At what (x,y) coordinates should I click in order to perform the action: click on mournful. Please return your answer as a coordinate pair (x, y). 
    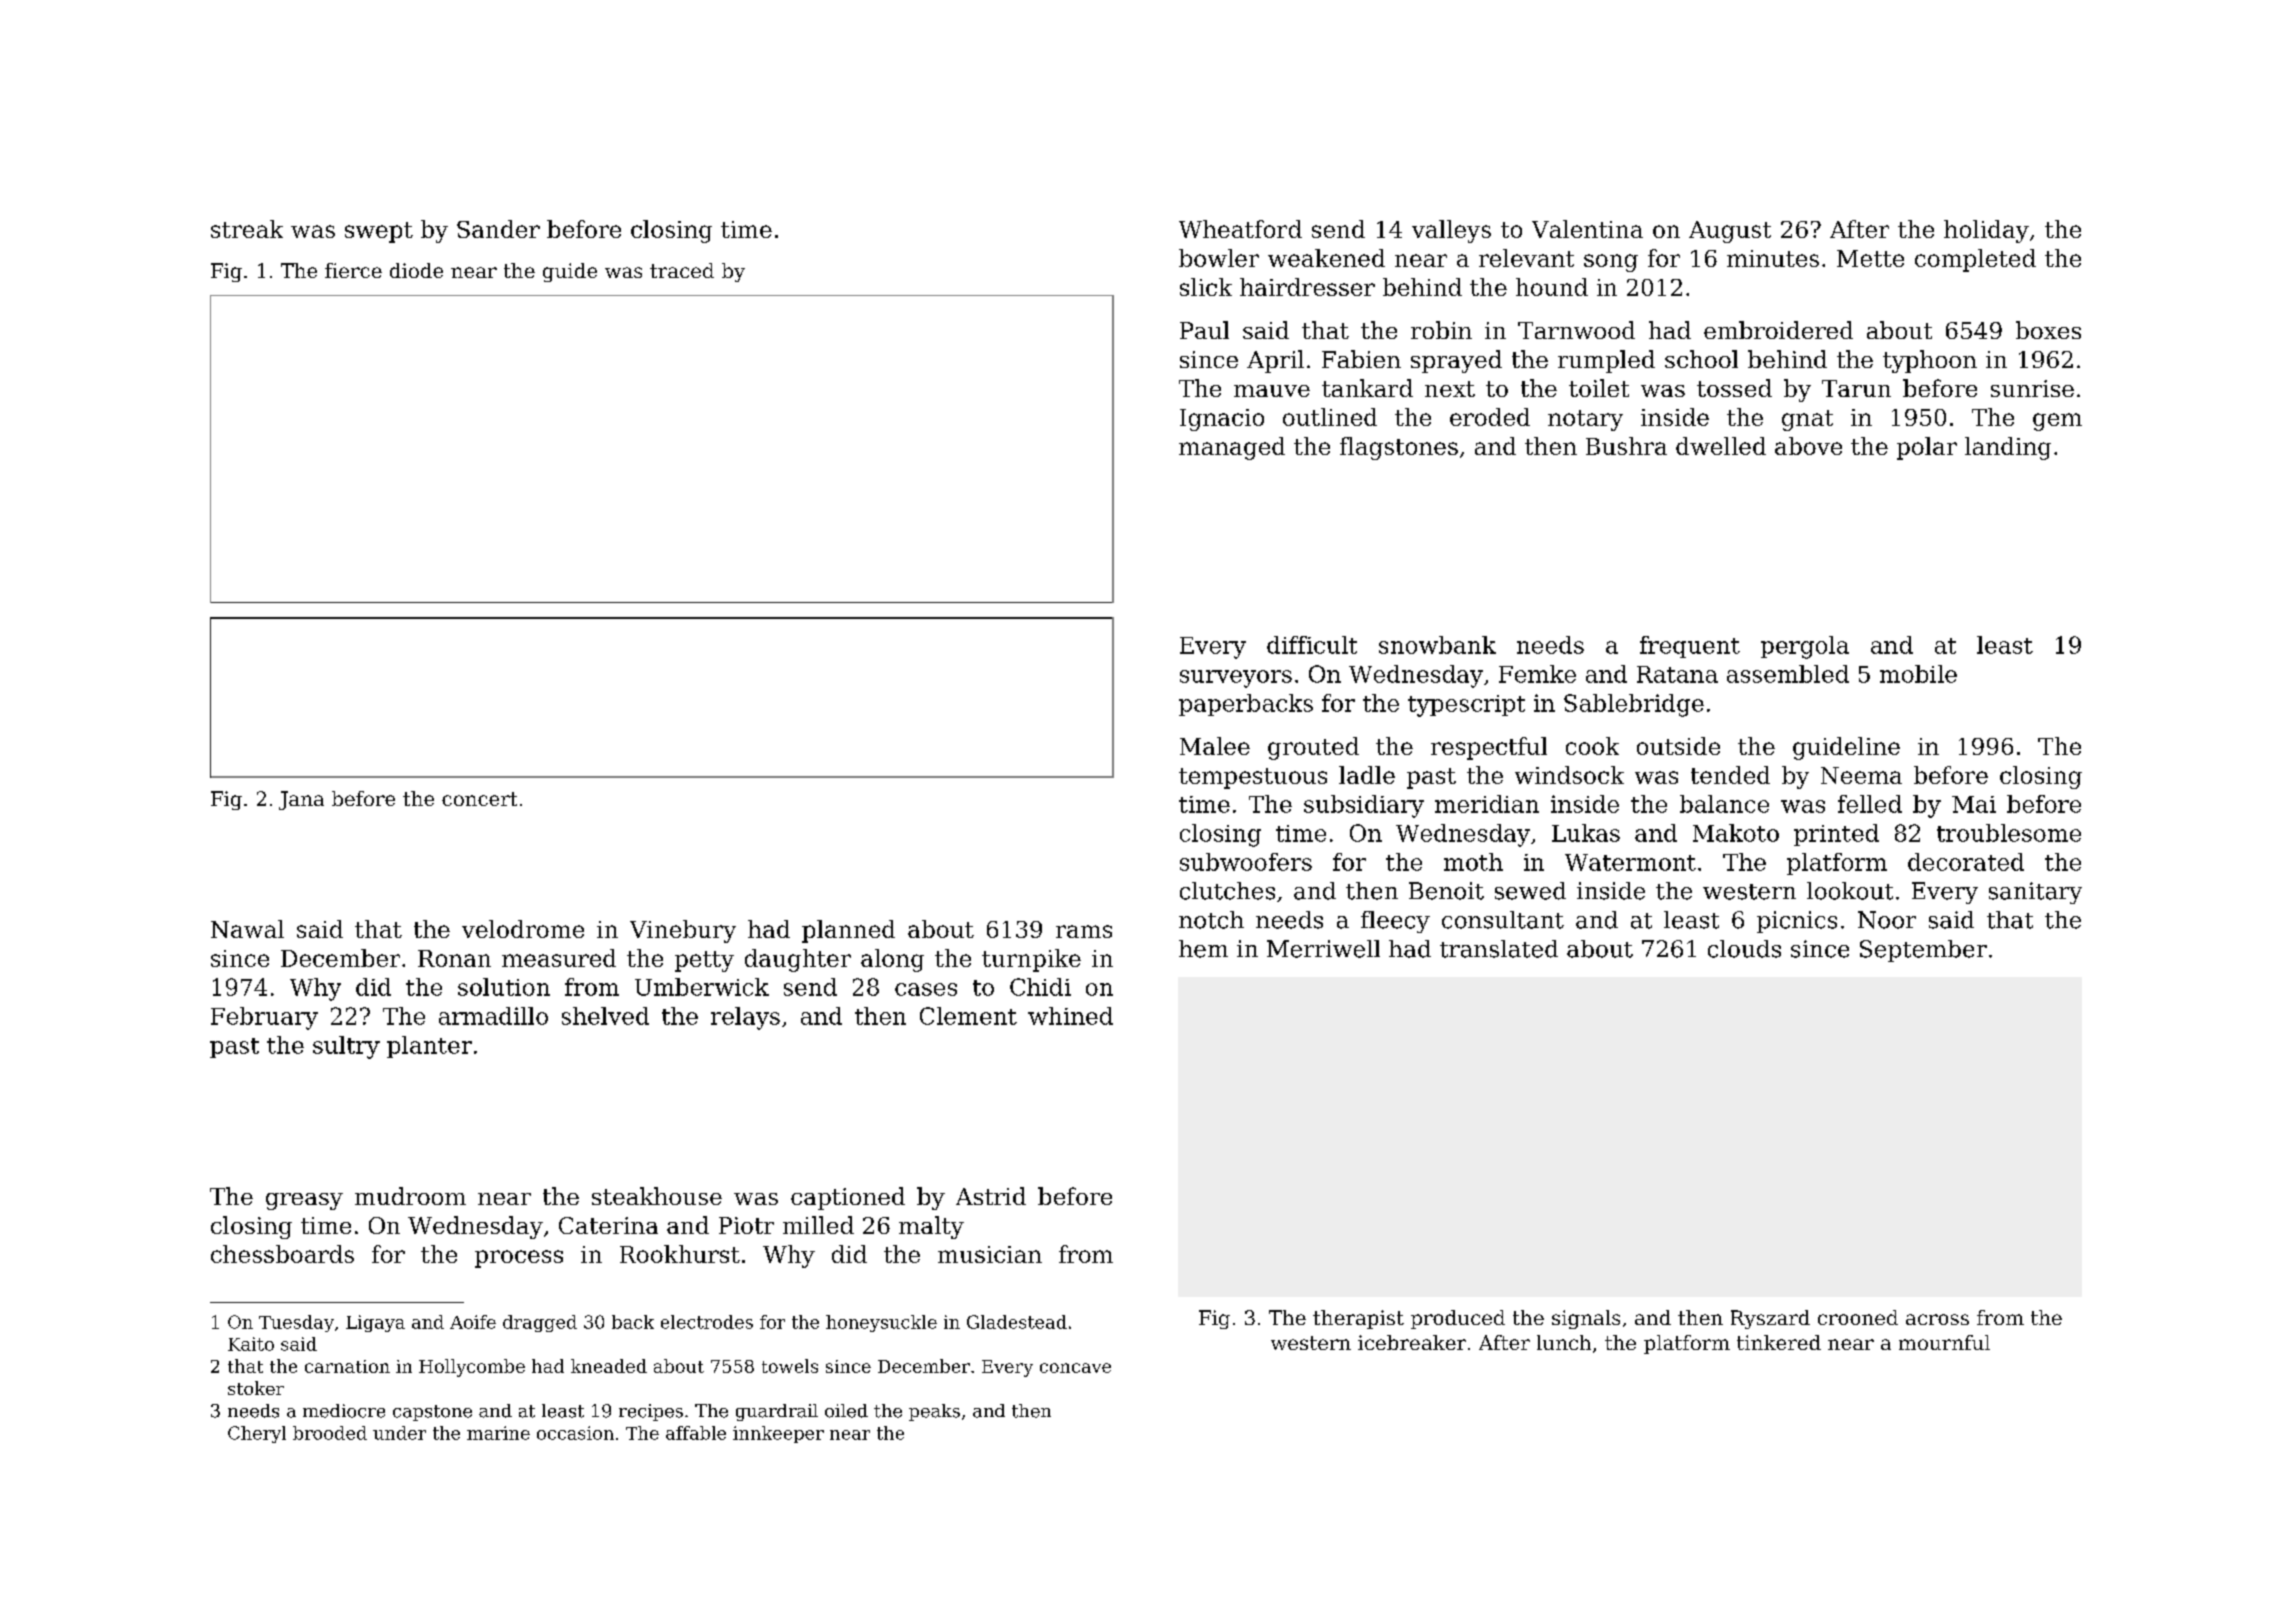
    Looking at the image, I should click on (1944, 1342).
